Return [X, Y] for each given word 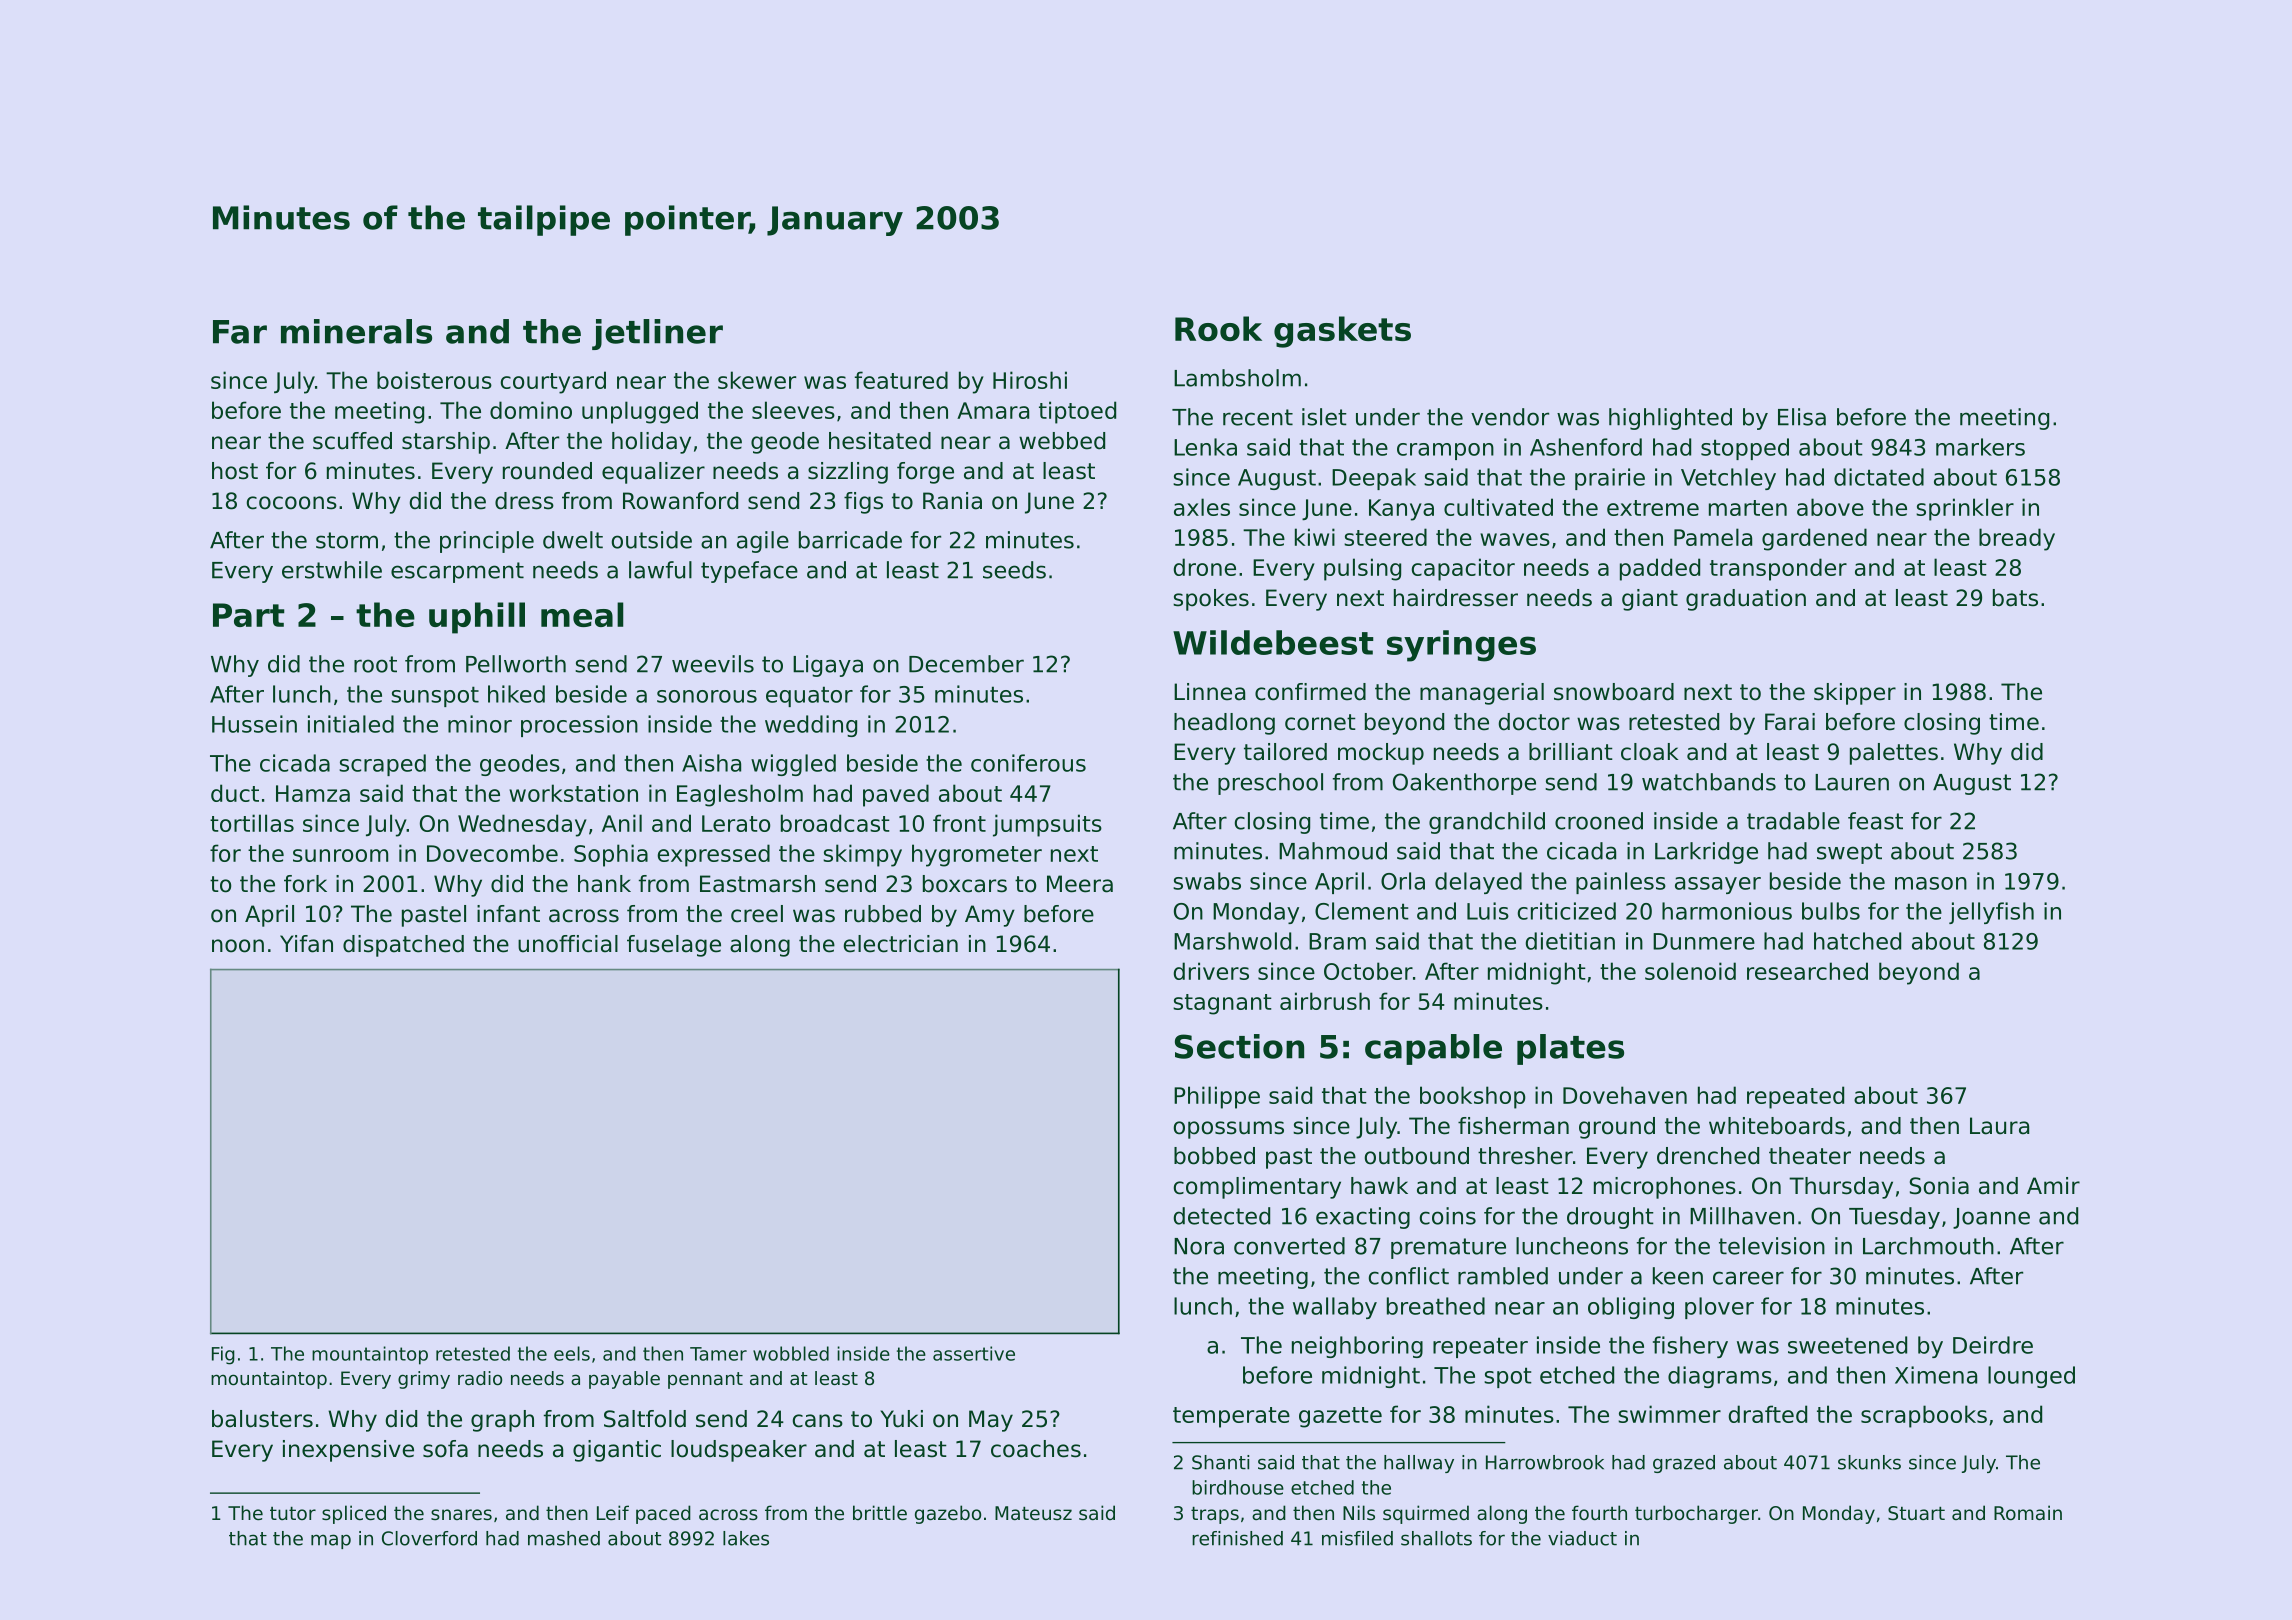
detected [1222, 1216]
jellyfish [1991, 913]
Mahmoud [1333, 851]
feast [1875, 821]
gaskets [1342, 332]
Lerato [736, 823]
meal [582, 614]
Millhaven [1742, 1216]
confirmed [1310, 692]
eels [572, 1353]
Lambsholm [1237, 378]
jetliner [657, 334]
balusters [262, 1419]
